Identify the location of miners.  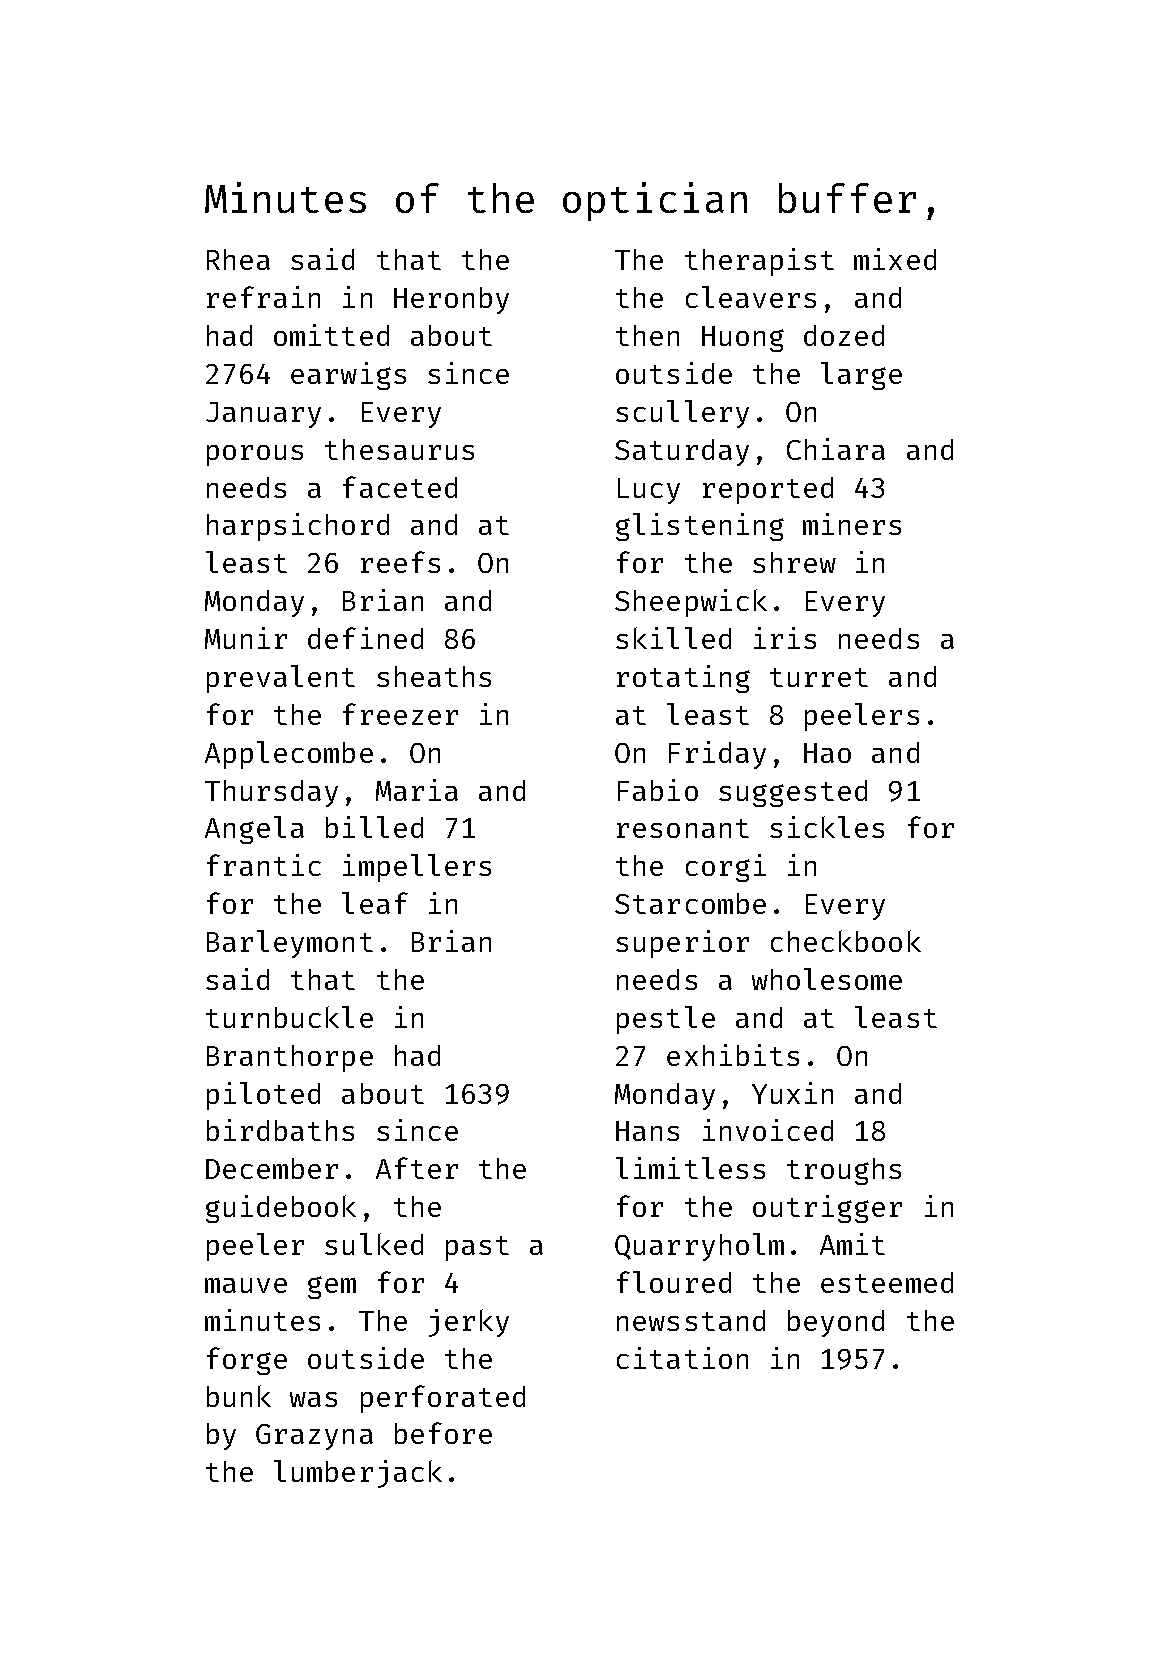
(852, 524).
